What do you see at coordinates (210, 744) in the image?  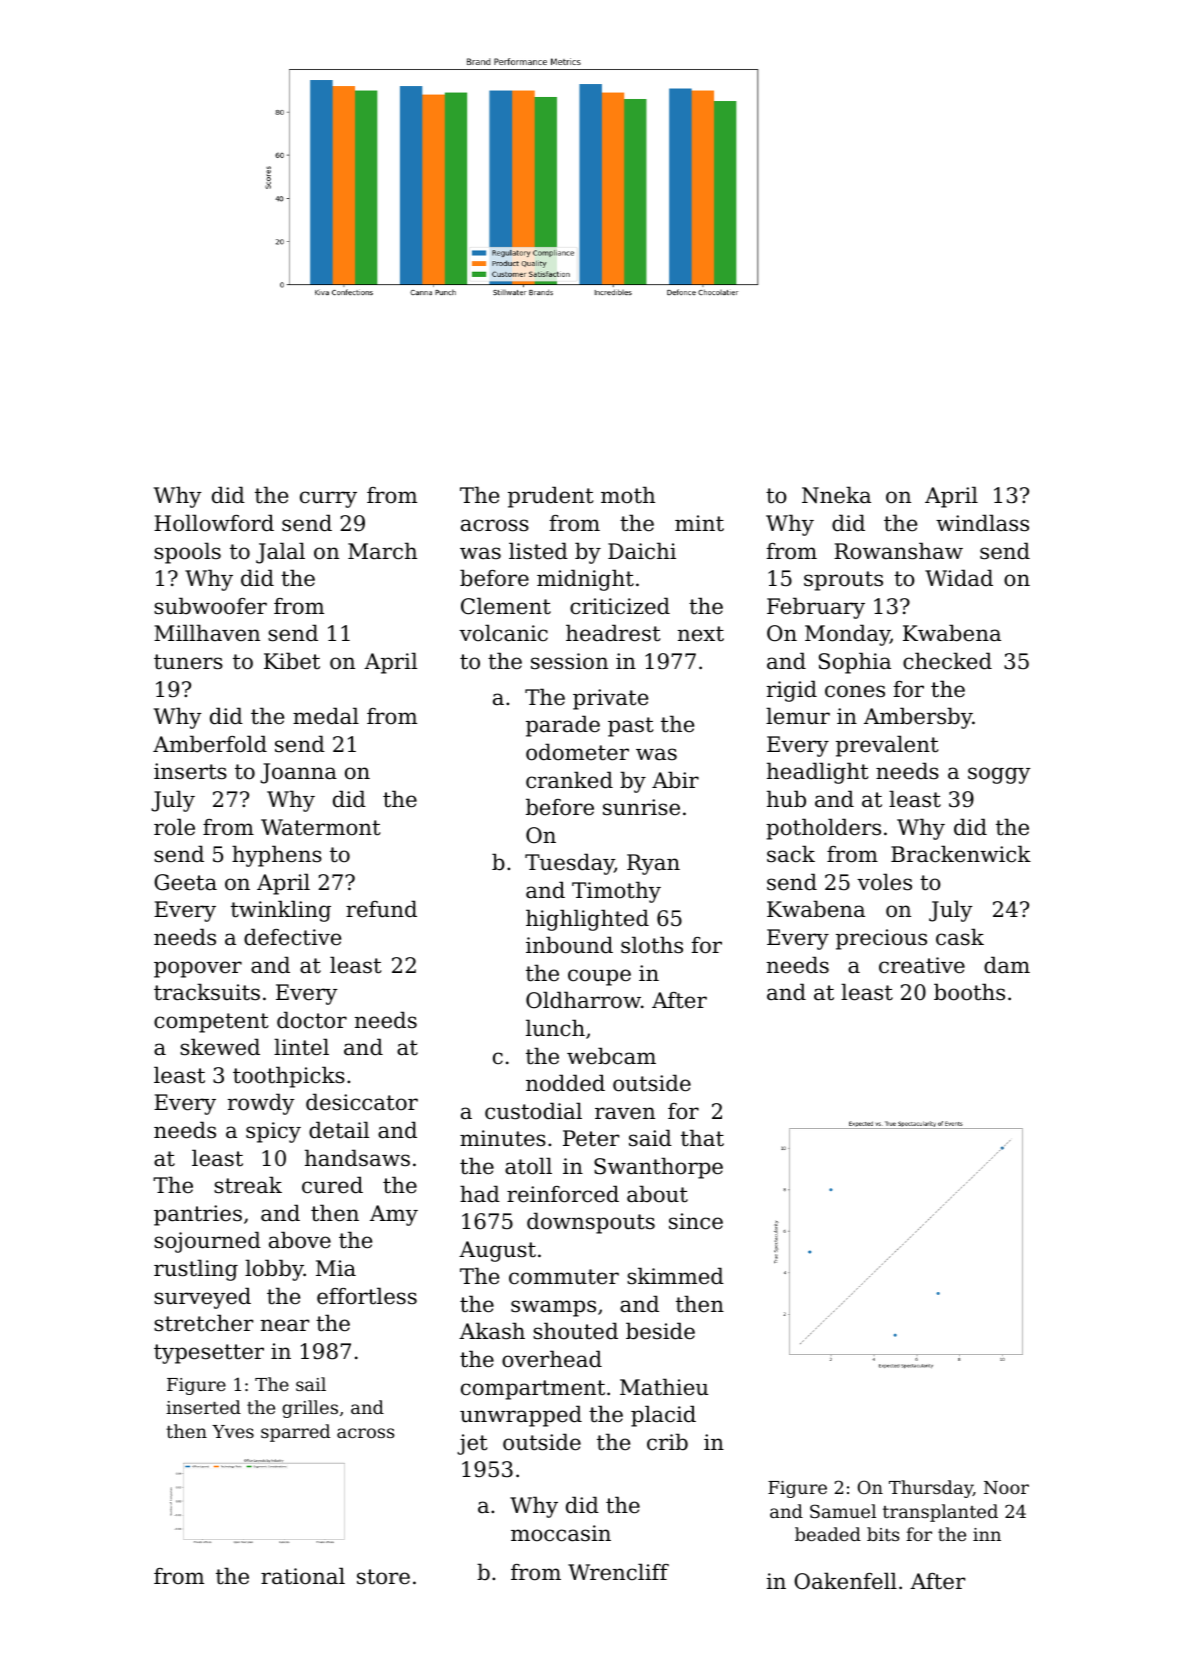 I see `Amberfold` at bounding box center [210, 744].
